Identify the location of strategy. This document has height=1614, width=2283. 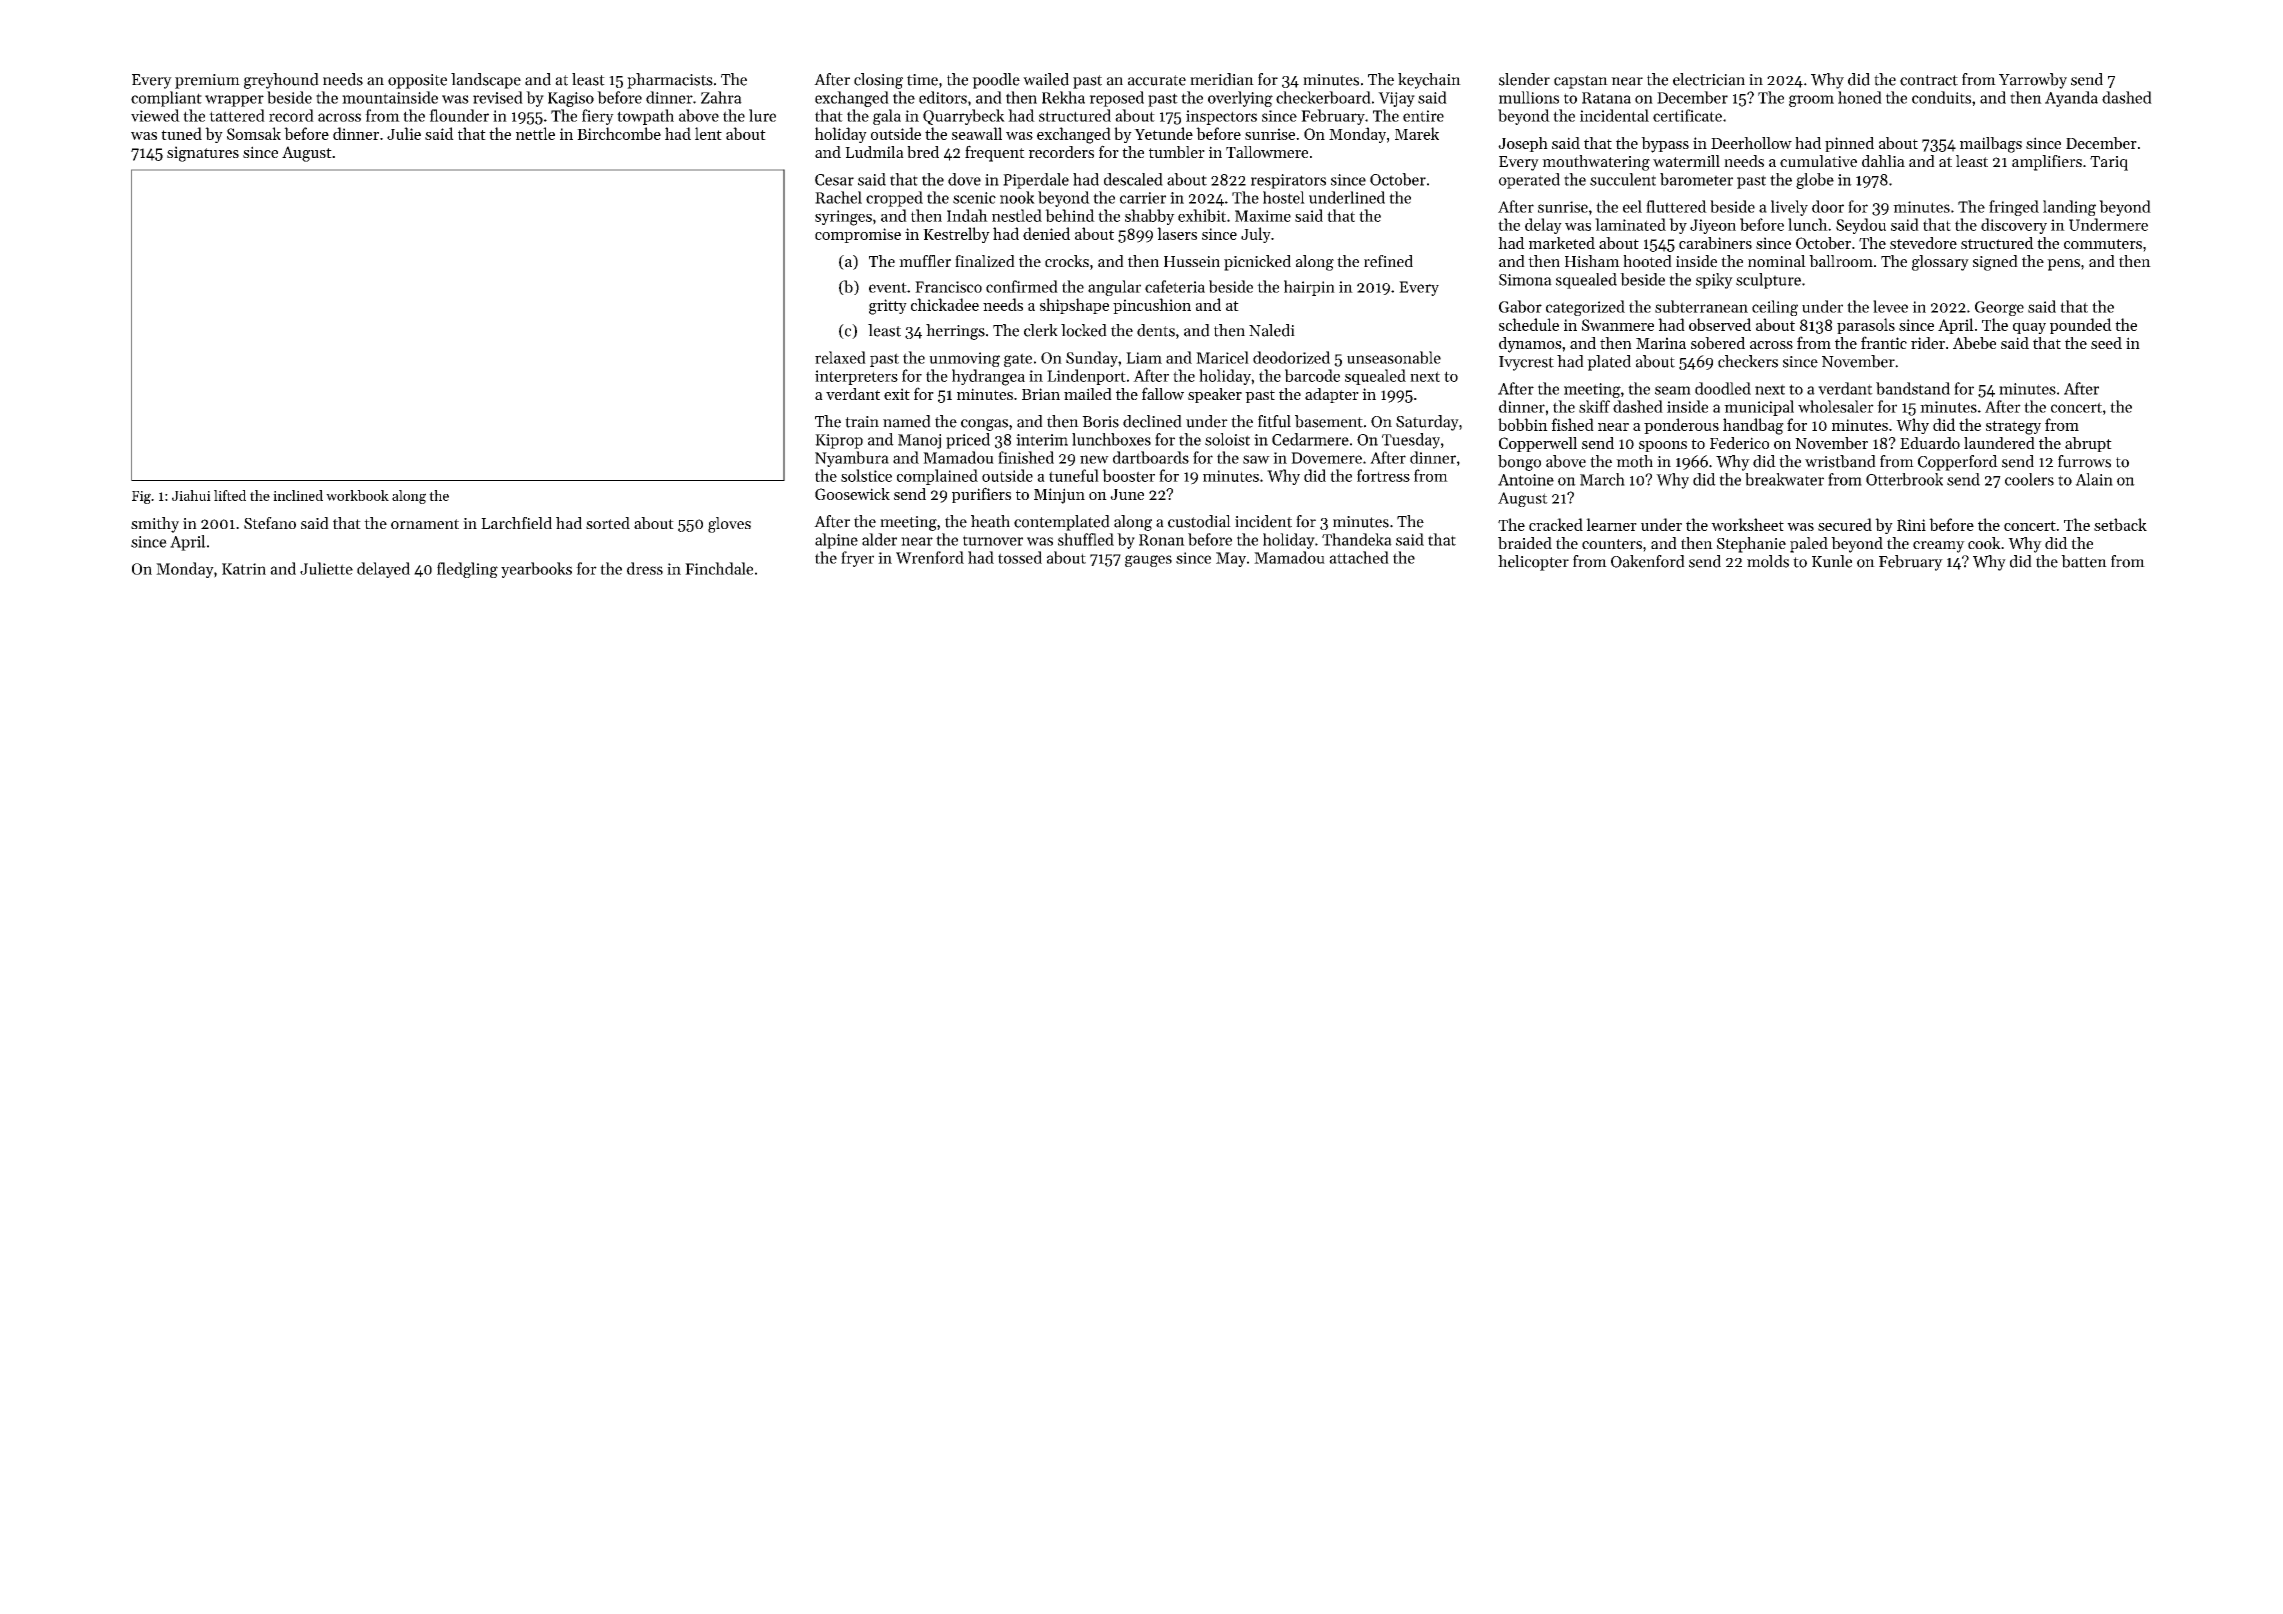
(2013, 428).
